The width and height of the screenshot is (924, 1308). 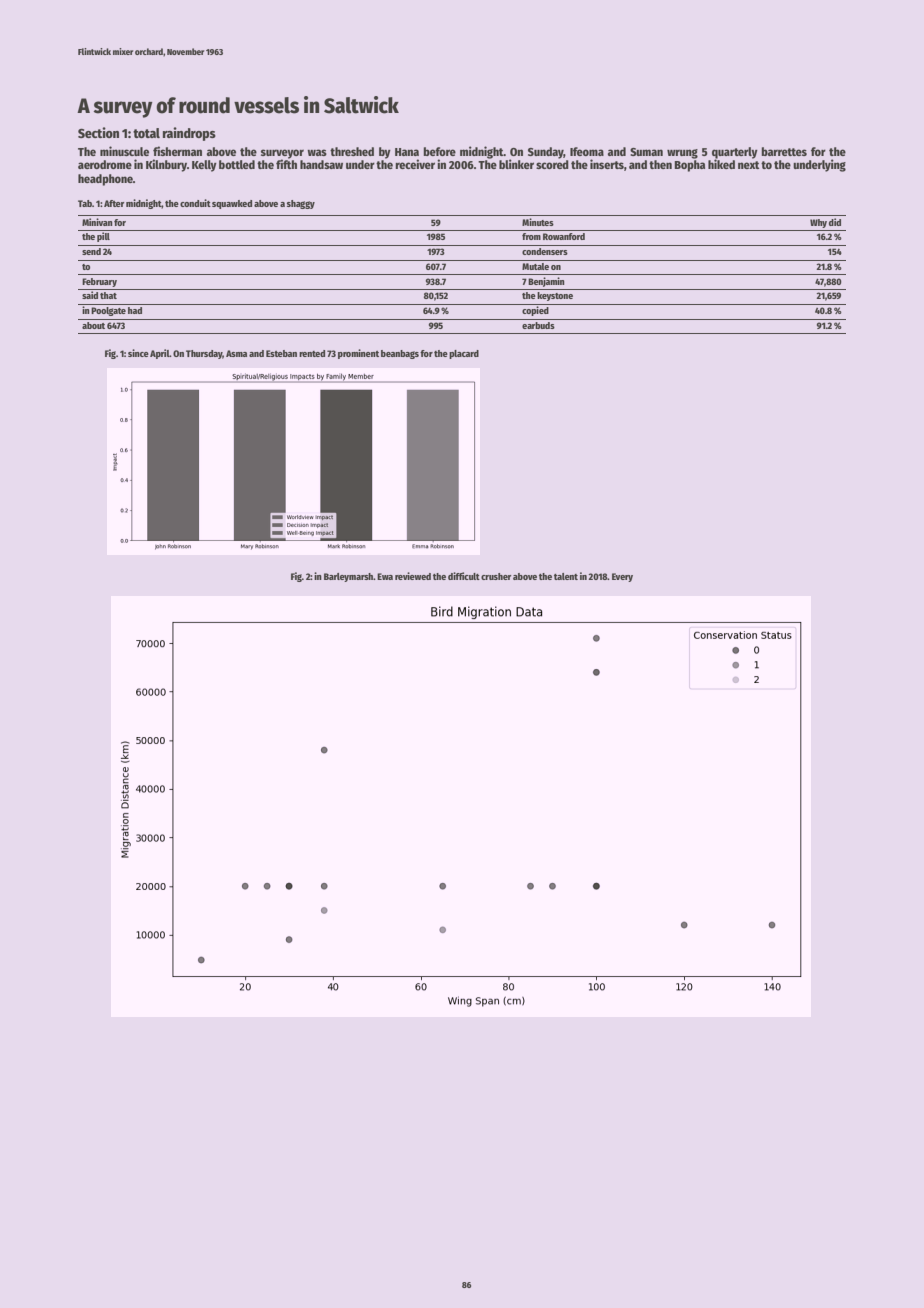 I want to click on squawked, so click(x=232, y=204).
